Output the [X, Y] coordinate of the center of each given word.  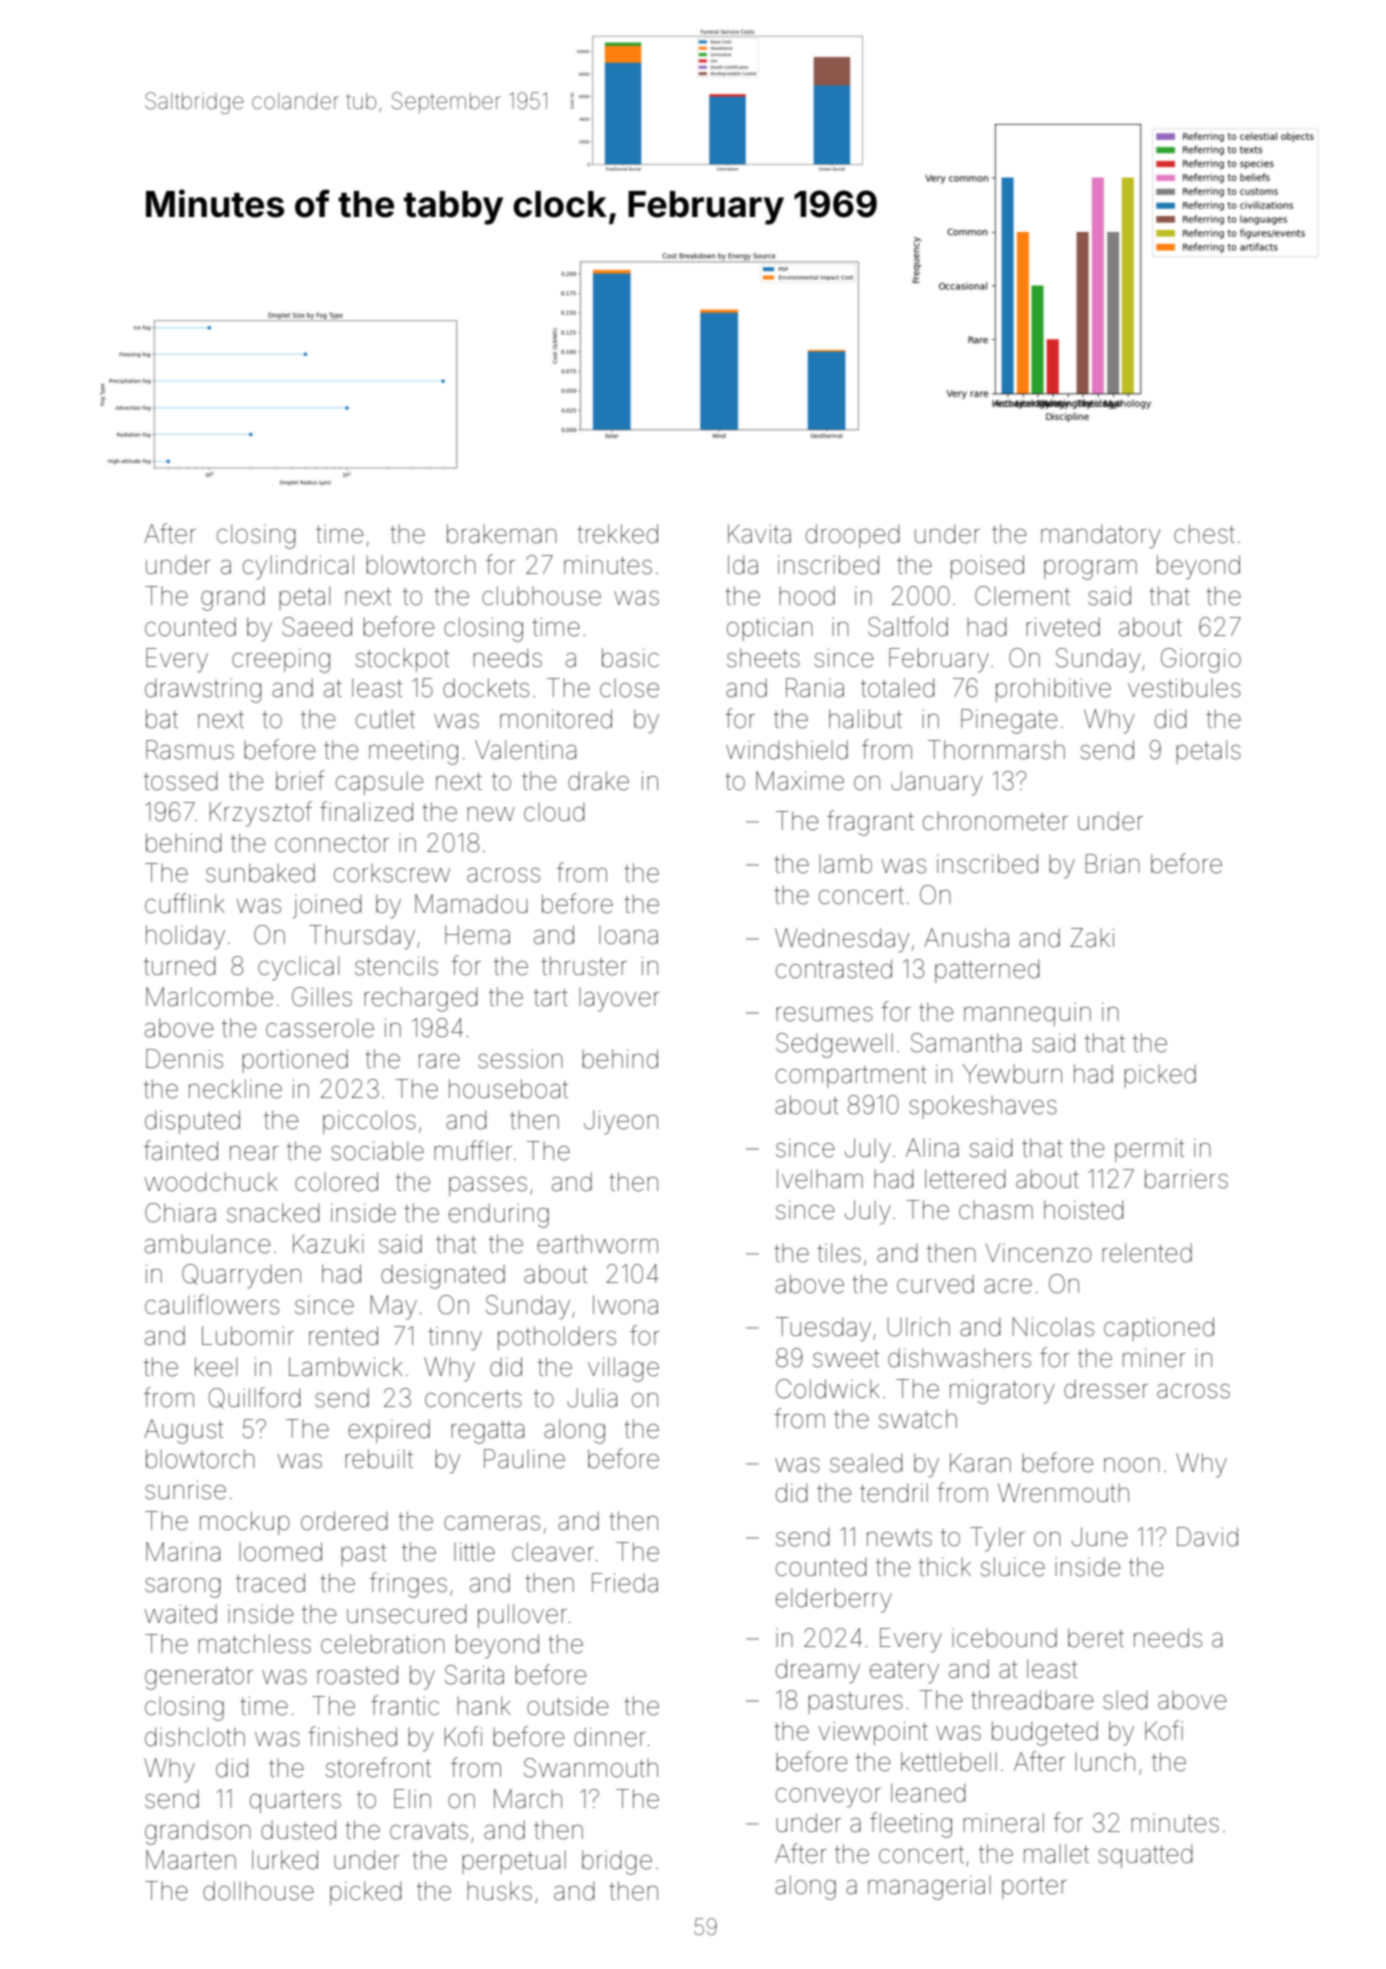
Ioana [628, 935]
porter [1034, 1888]
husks [499, 1891]
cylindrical [298, 567]
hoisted [1083, 1210]
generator [199, 1678]
